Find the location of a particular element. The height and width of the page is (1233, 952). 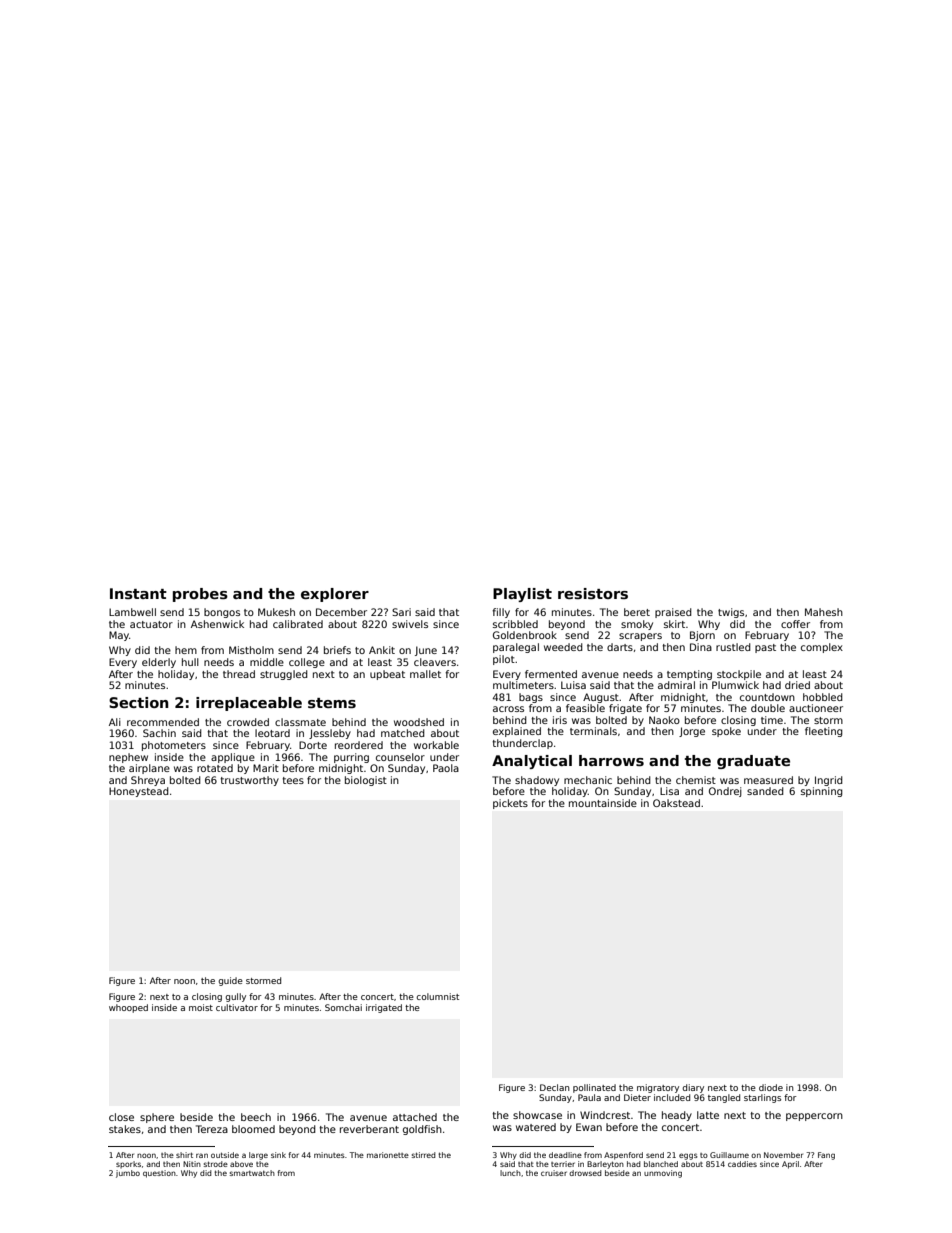

migratory is located at coordinates (658, 1088).
